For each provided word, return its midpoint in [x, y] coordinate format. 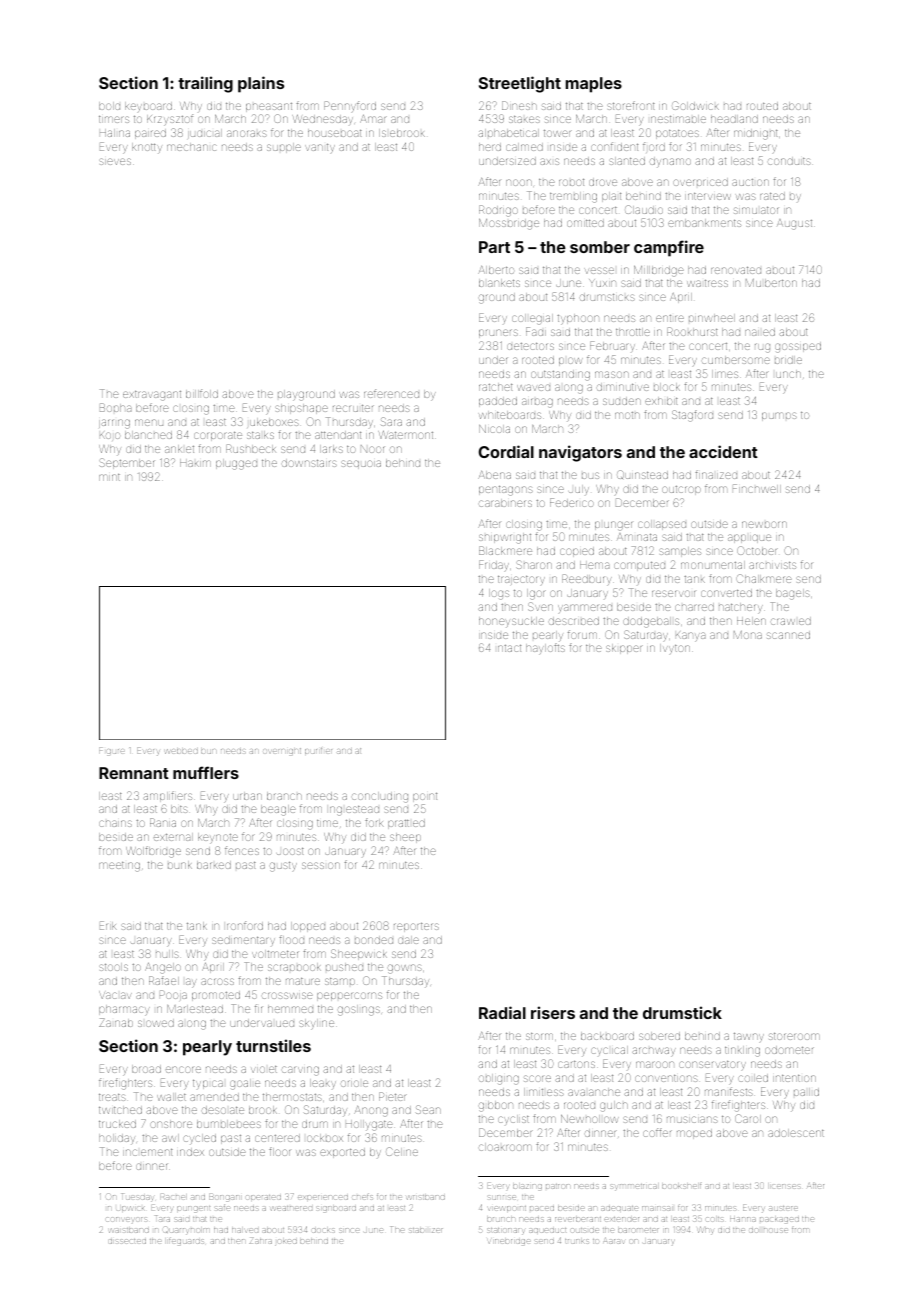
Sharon [534, 564]
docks [323, 1230]
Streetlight [520, 84]
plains [261, 84]
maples [594, 85]
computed [639, 566]
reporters [416, 927]
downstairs [309, 463]
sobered [659, 1036]
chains [115, 823]
